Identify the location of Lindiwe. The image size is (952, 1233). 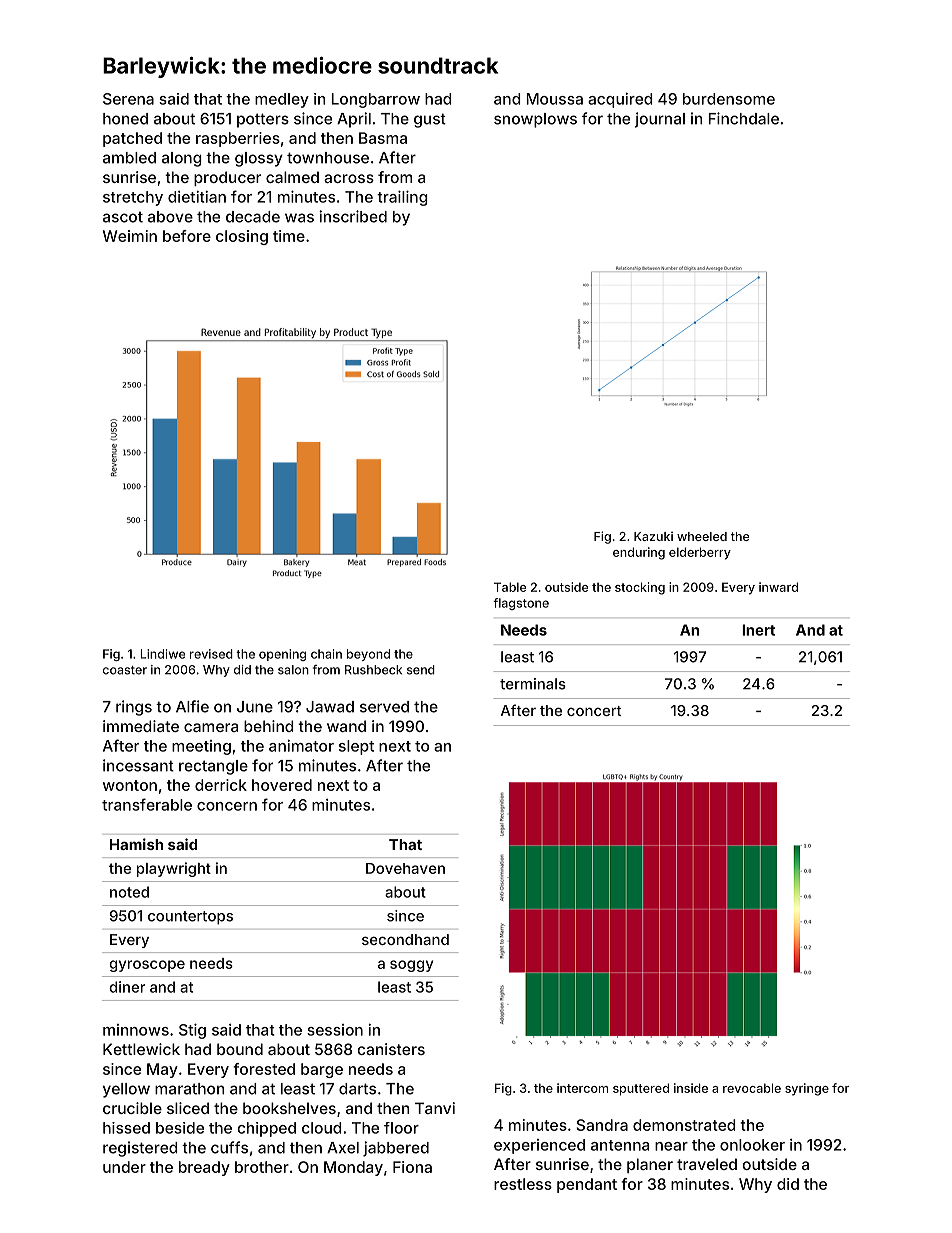
(162, 654).
